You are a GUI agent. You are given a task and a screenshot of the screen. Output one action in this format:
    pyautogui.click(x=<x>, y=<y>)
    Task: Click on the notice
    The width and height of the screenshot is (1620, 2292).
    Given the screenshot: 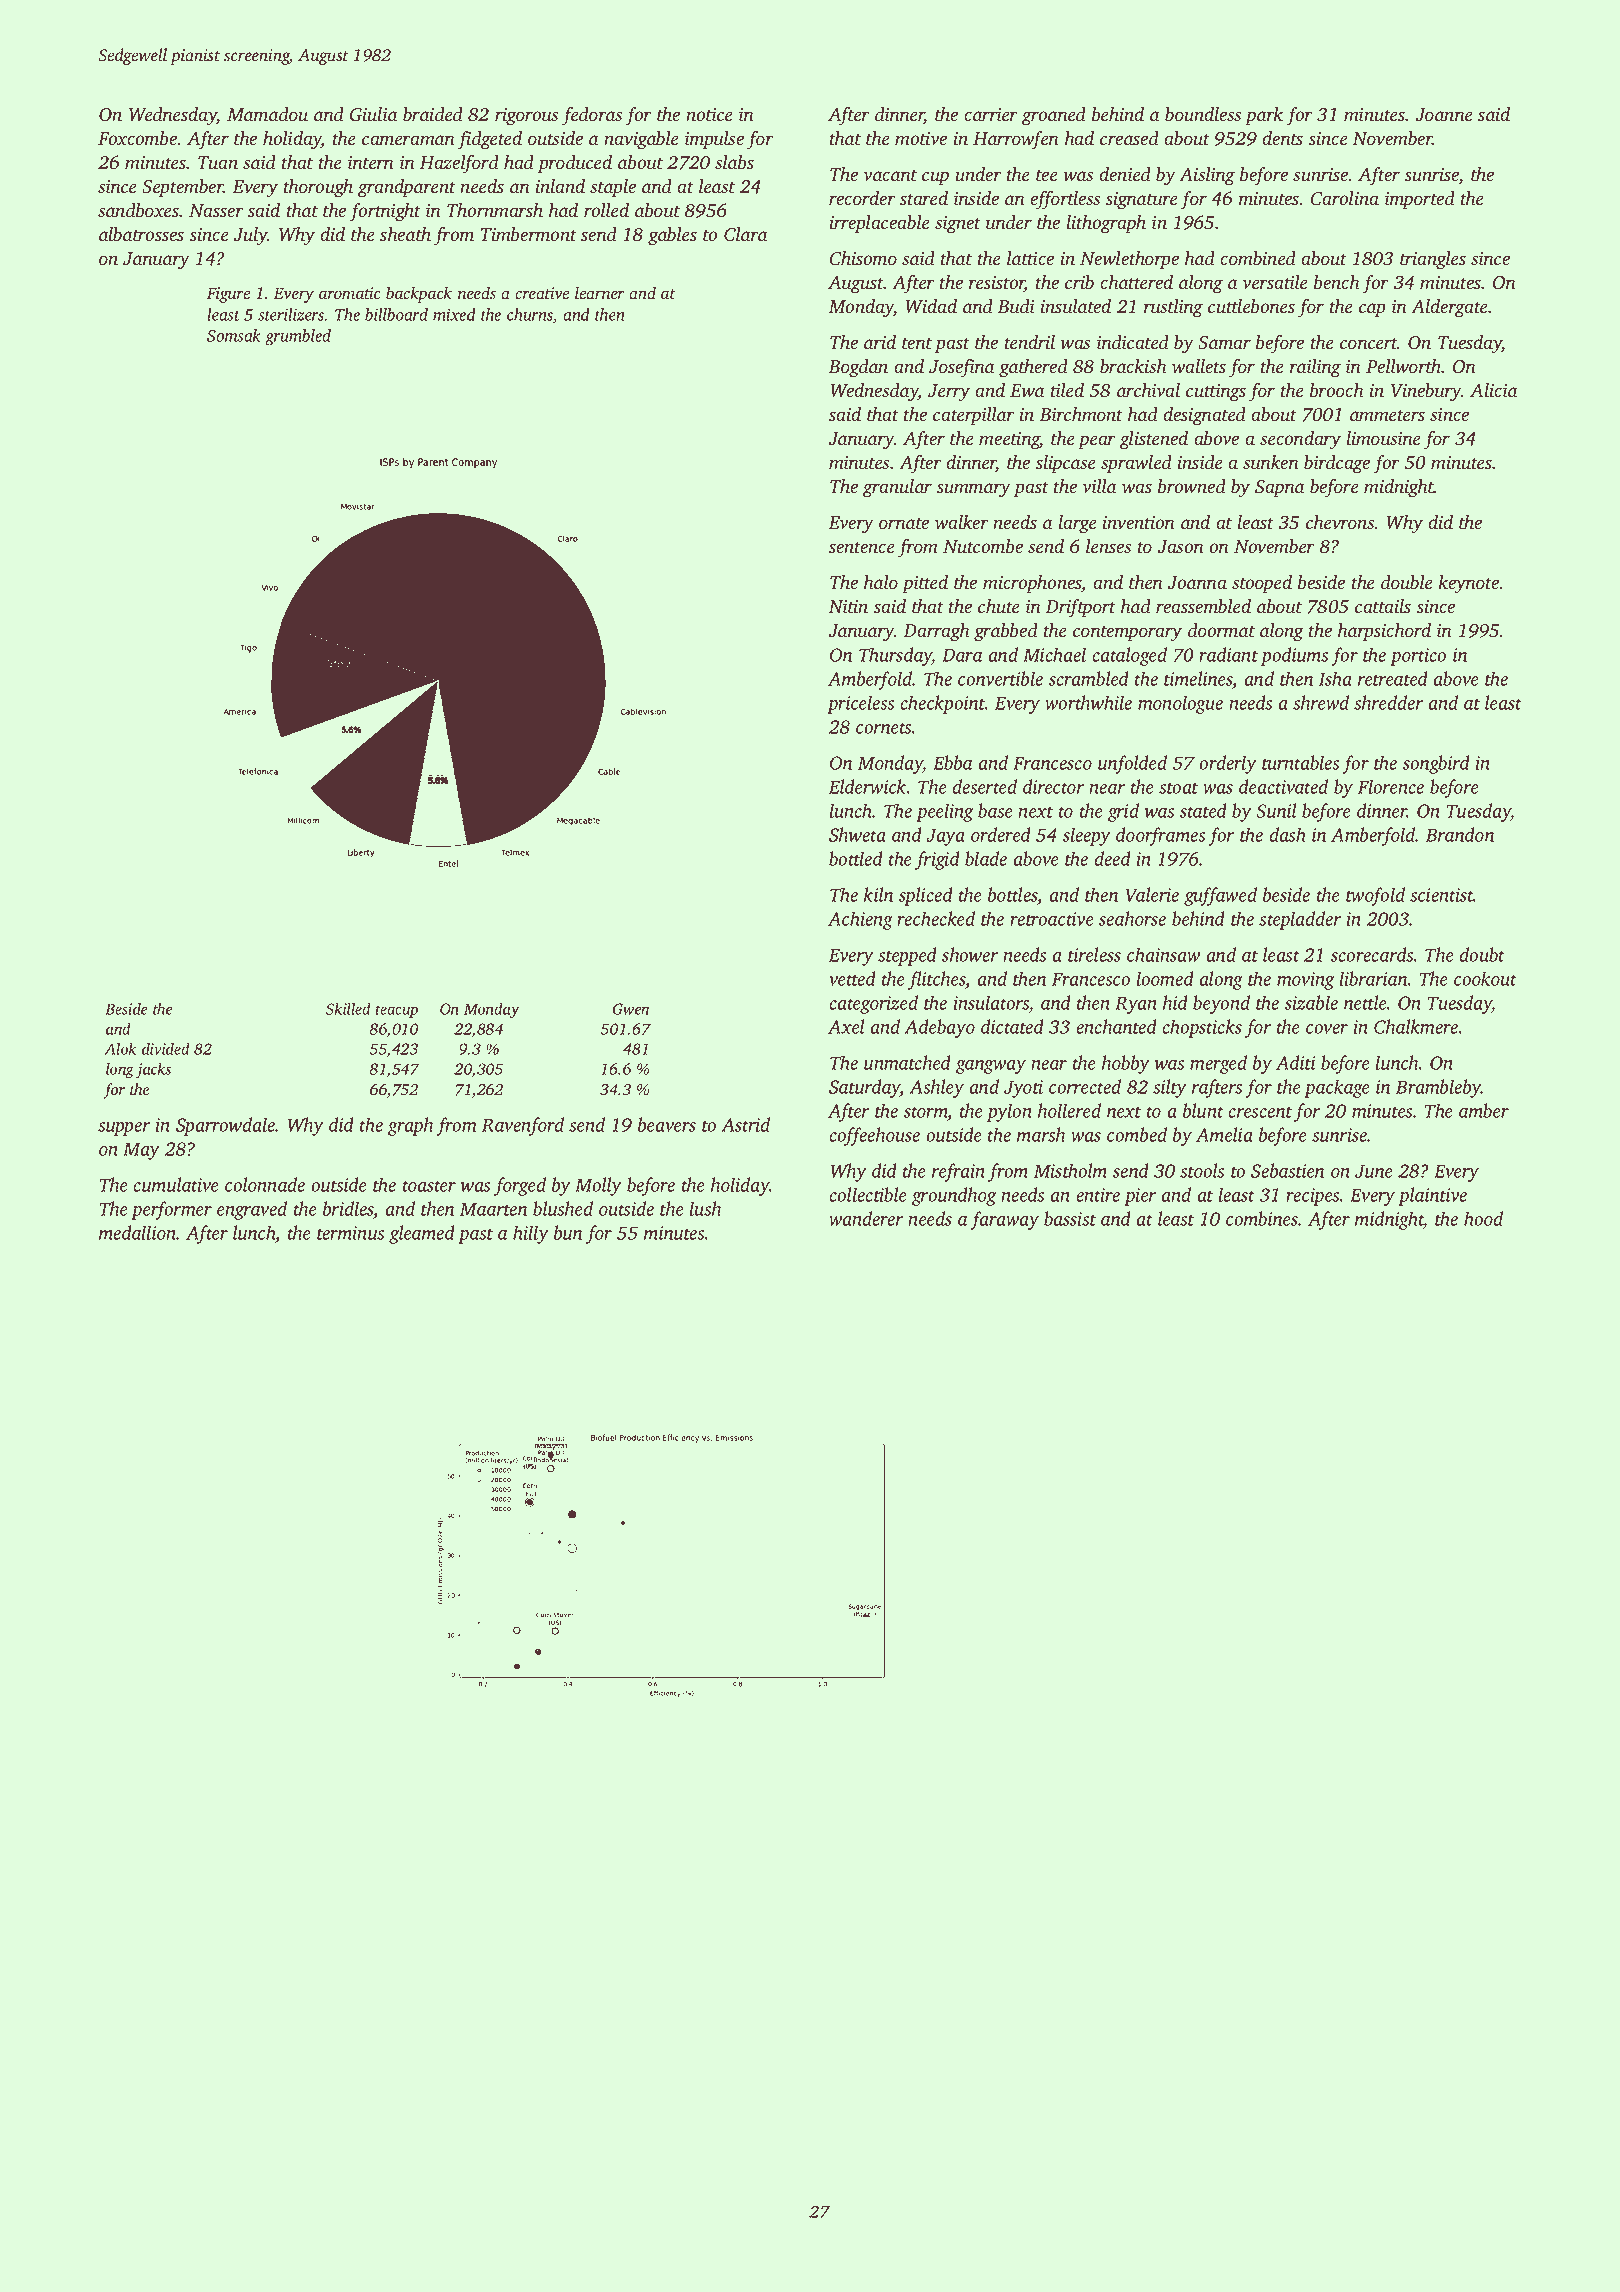 What is the action you would take?
    pyautogui.click(x=709, y=115)
